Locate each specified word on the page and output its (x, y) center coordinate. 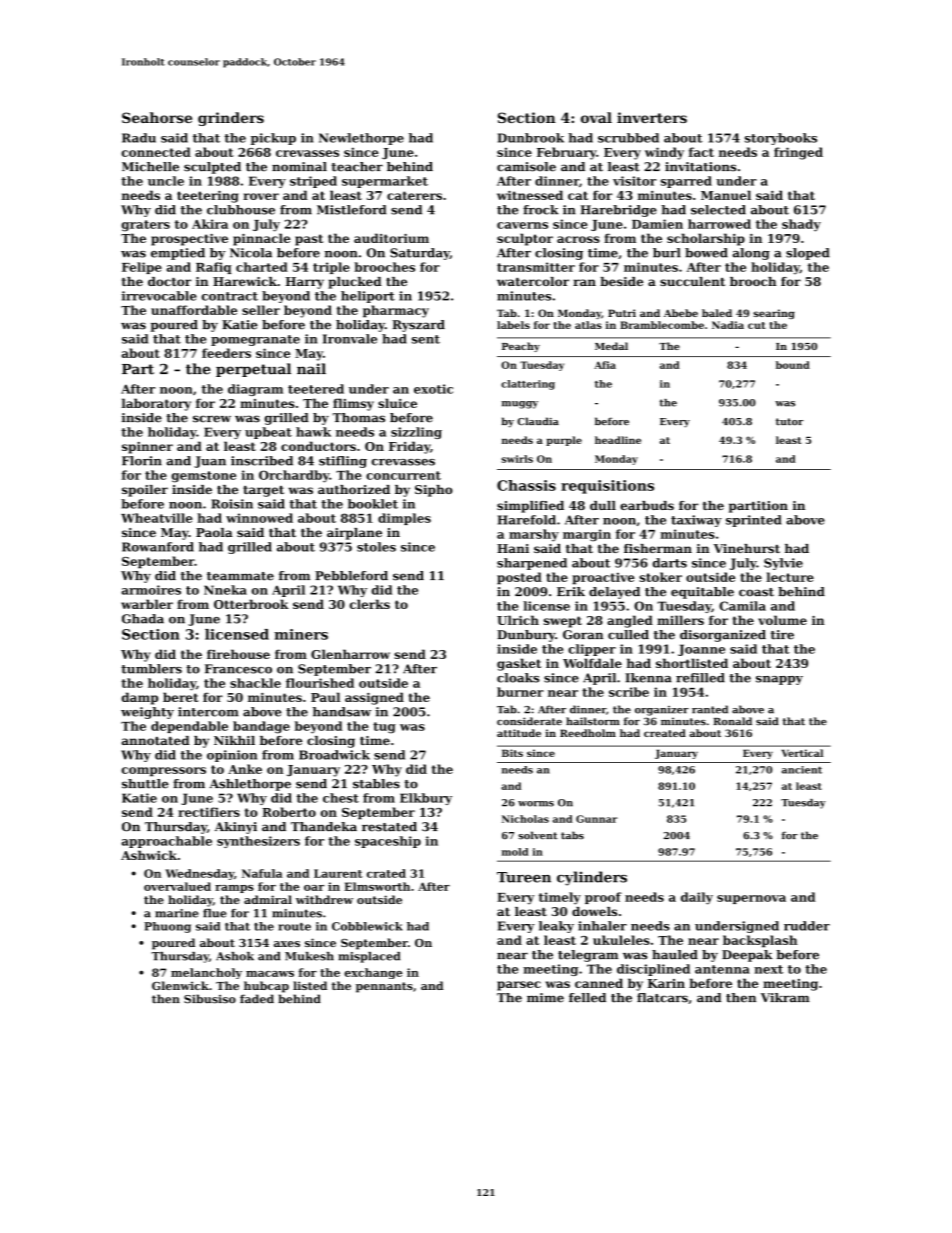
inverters (652, 117)
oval (596, 117)
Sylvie (783, 564)
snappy (779, 680)
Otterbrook (251, 604)
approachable (167, 842)
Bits (512, 753)
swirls (517, 459)
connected (156, 152)
